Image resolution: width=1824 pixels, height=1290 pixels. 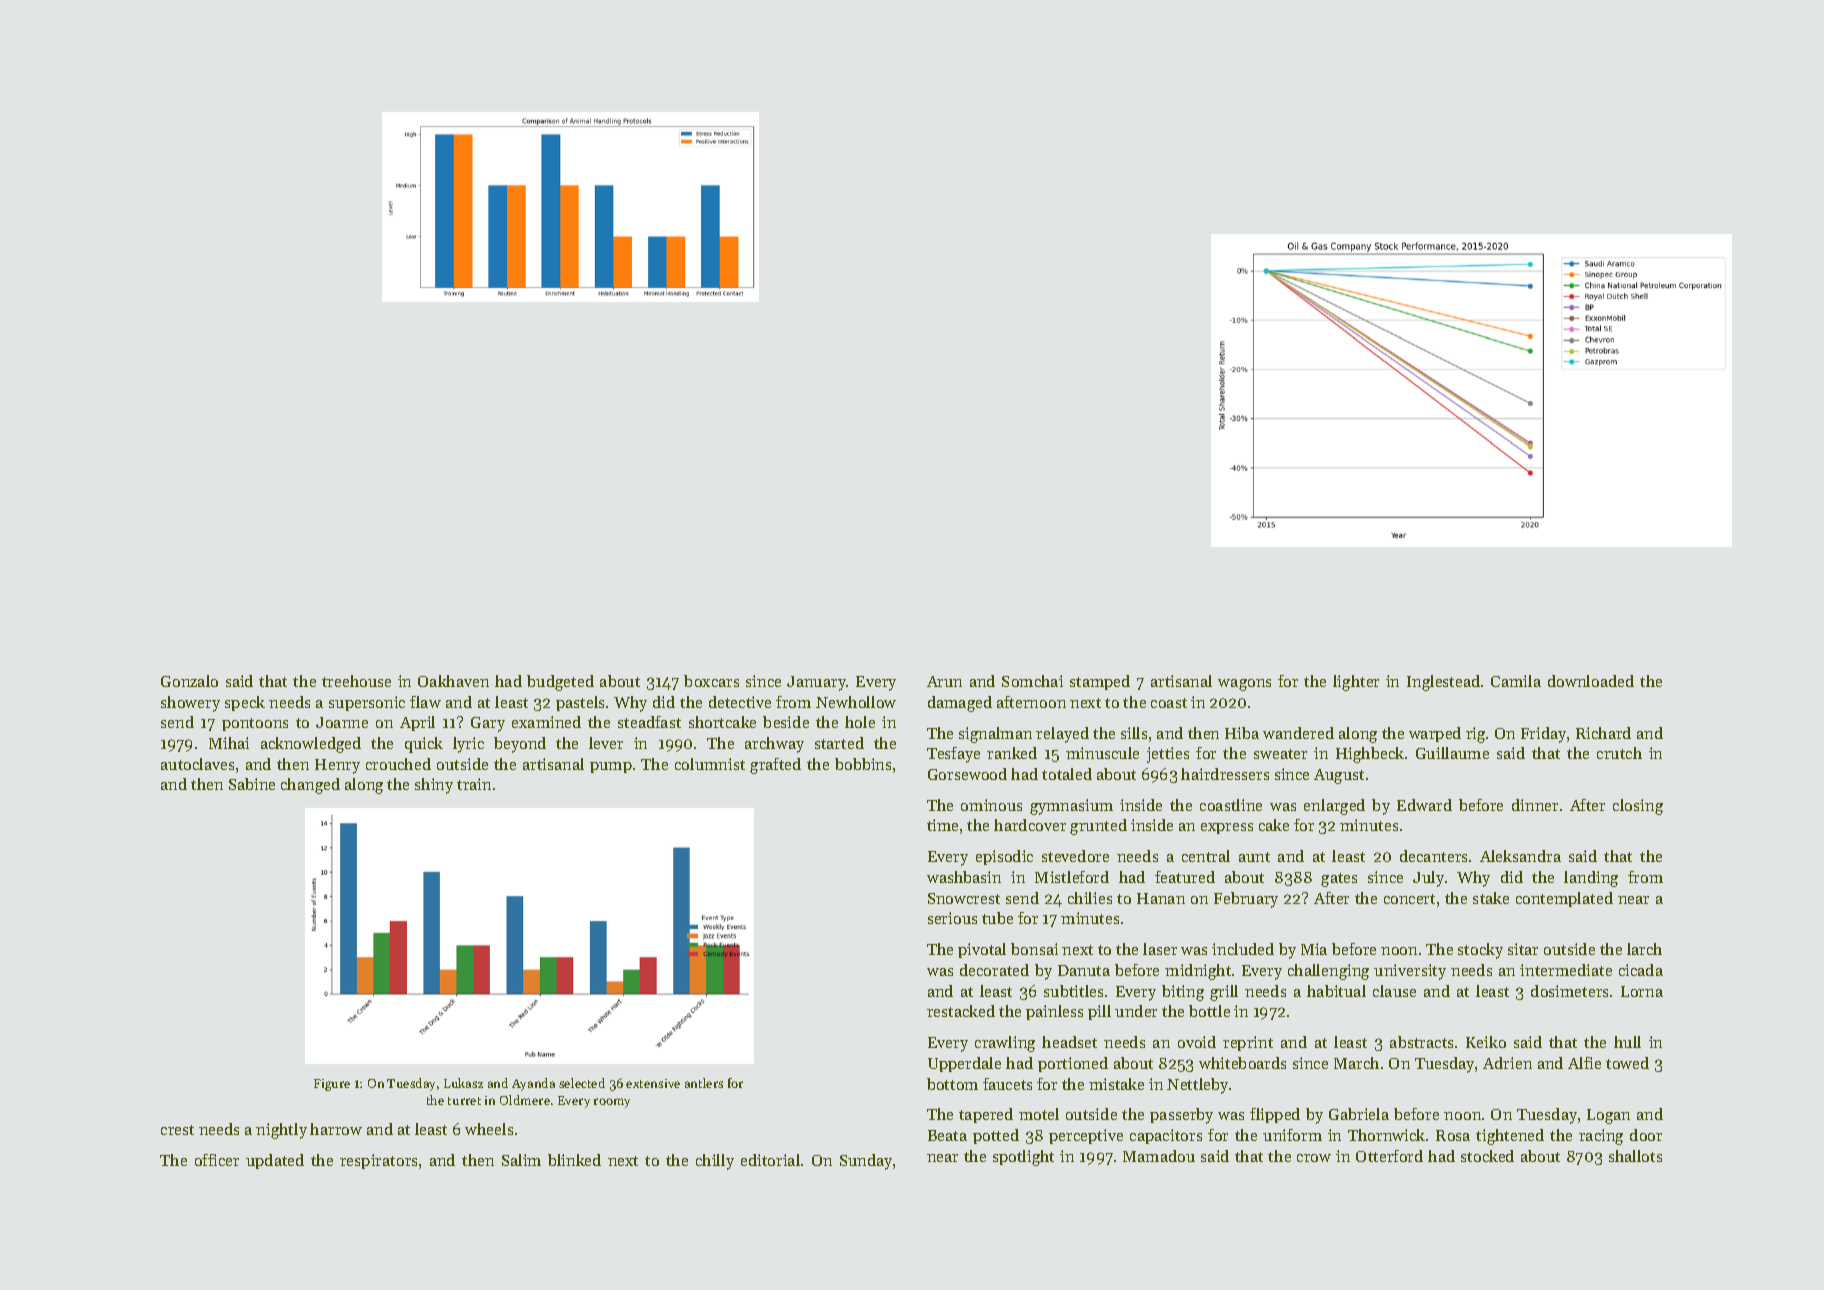 I want to click on shiny, so click(x=434, y=786).
